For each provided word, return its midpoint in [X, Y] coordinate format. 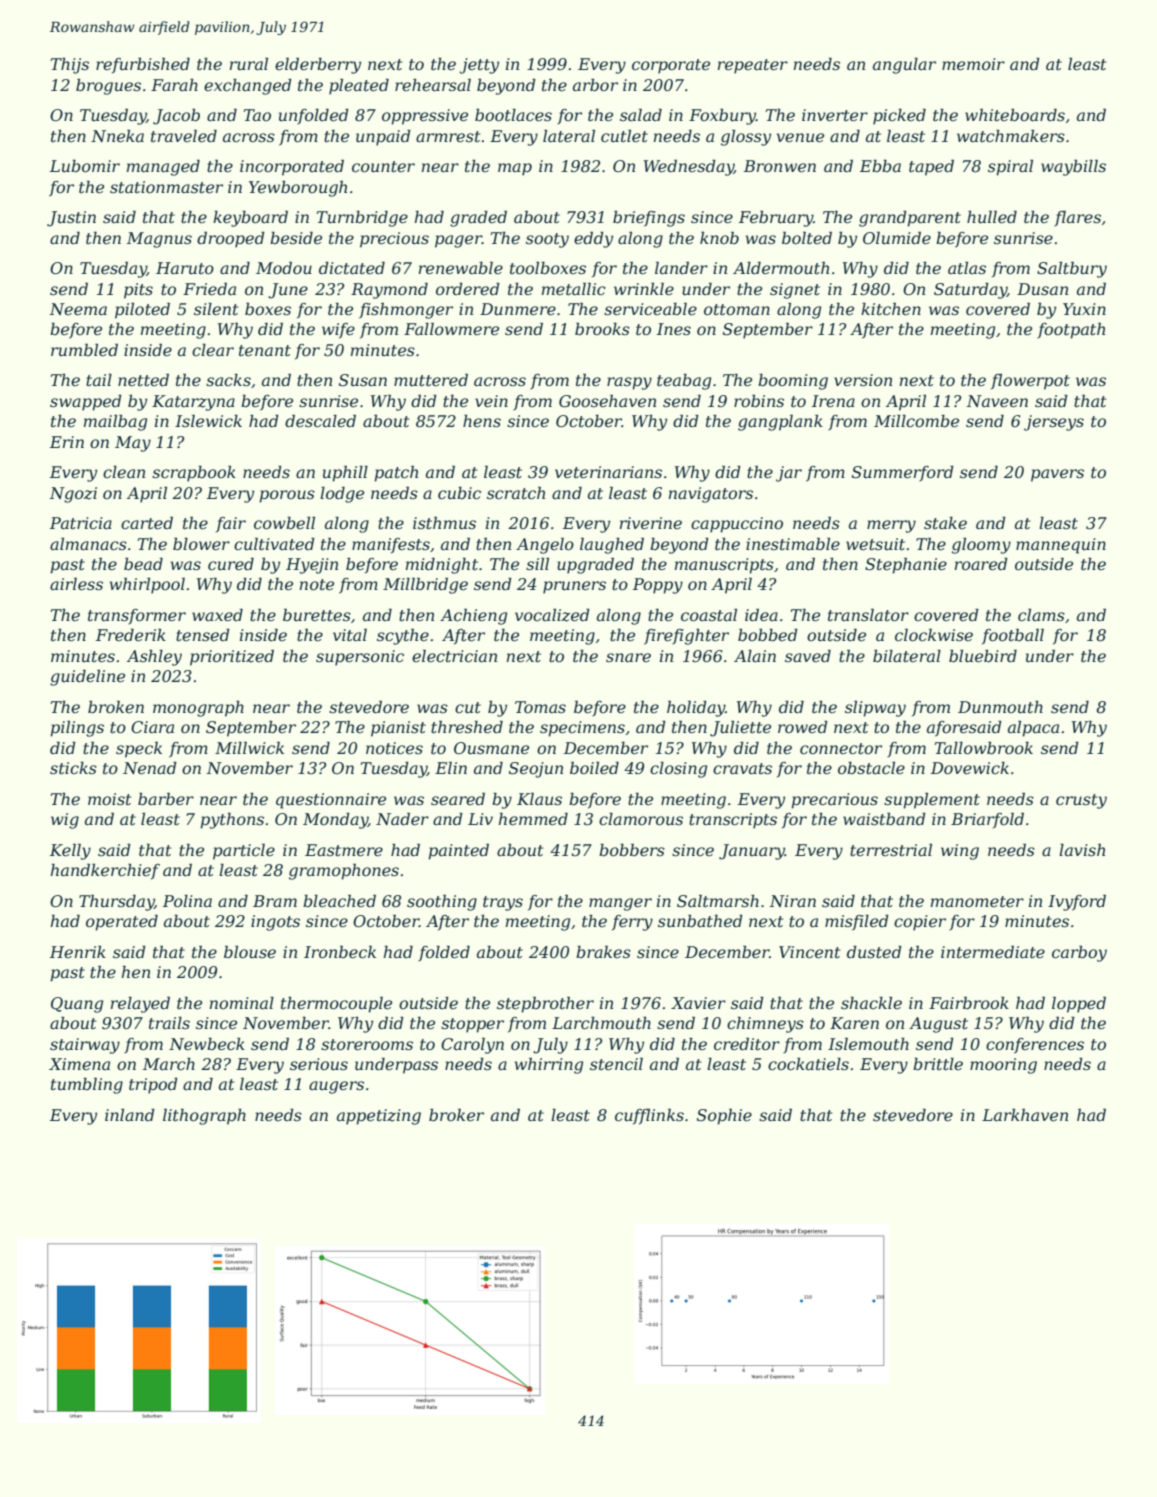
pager [458, 241]
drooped [231, 240]
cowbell [284, 523]
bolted [807, 238]
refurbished [143, 66]
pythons [232, 821]
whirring [549, 1066]
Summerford [903, 473]
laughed [612, 546]
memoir [973, 64]
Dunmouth [1000, 707]
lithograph [204, 1117]
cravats [742, 768]
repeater [753, 66]
